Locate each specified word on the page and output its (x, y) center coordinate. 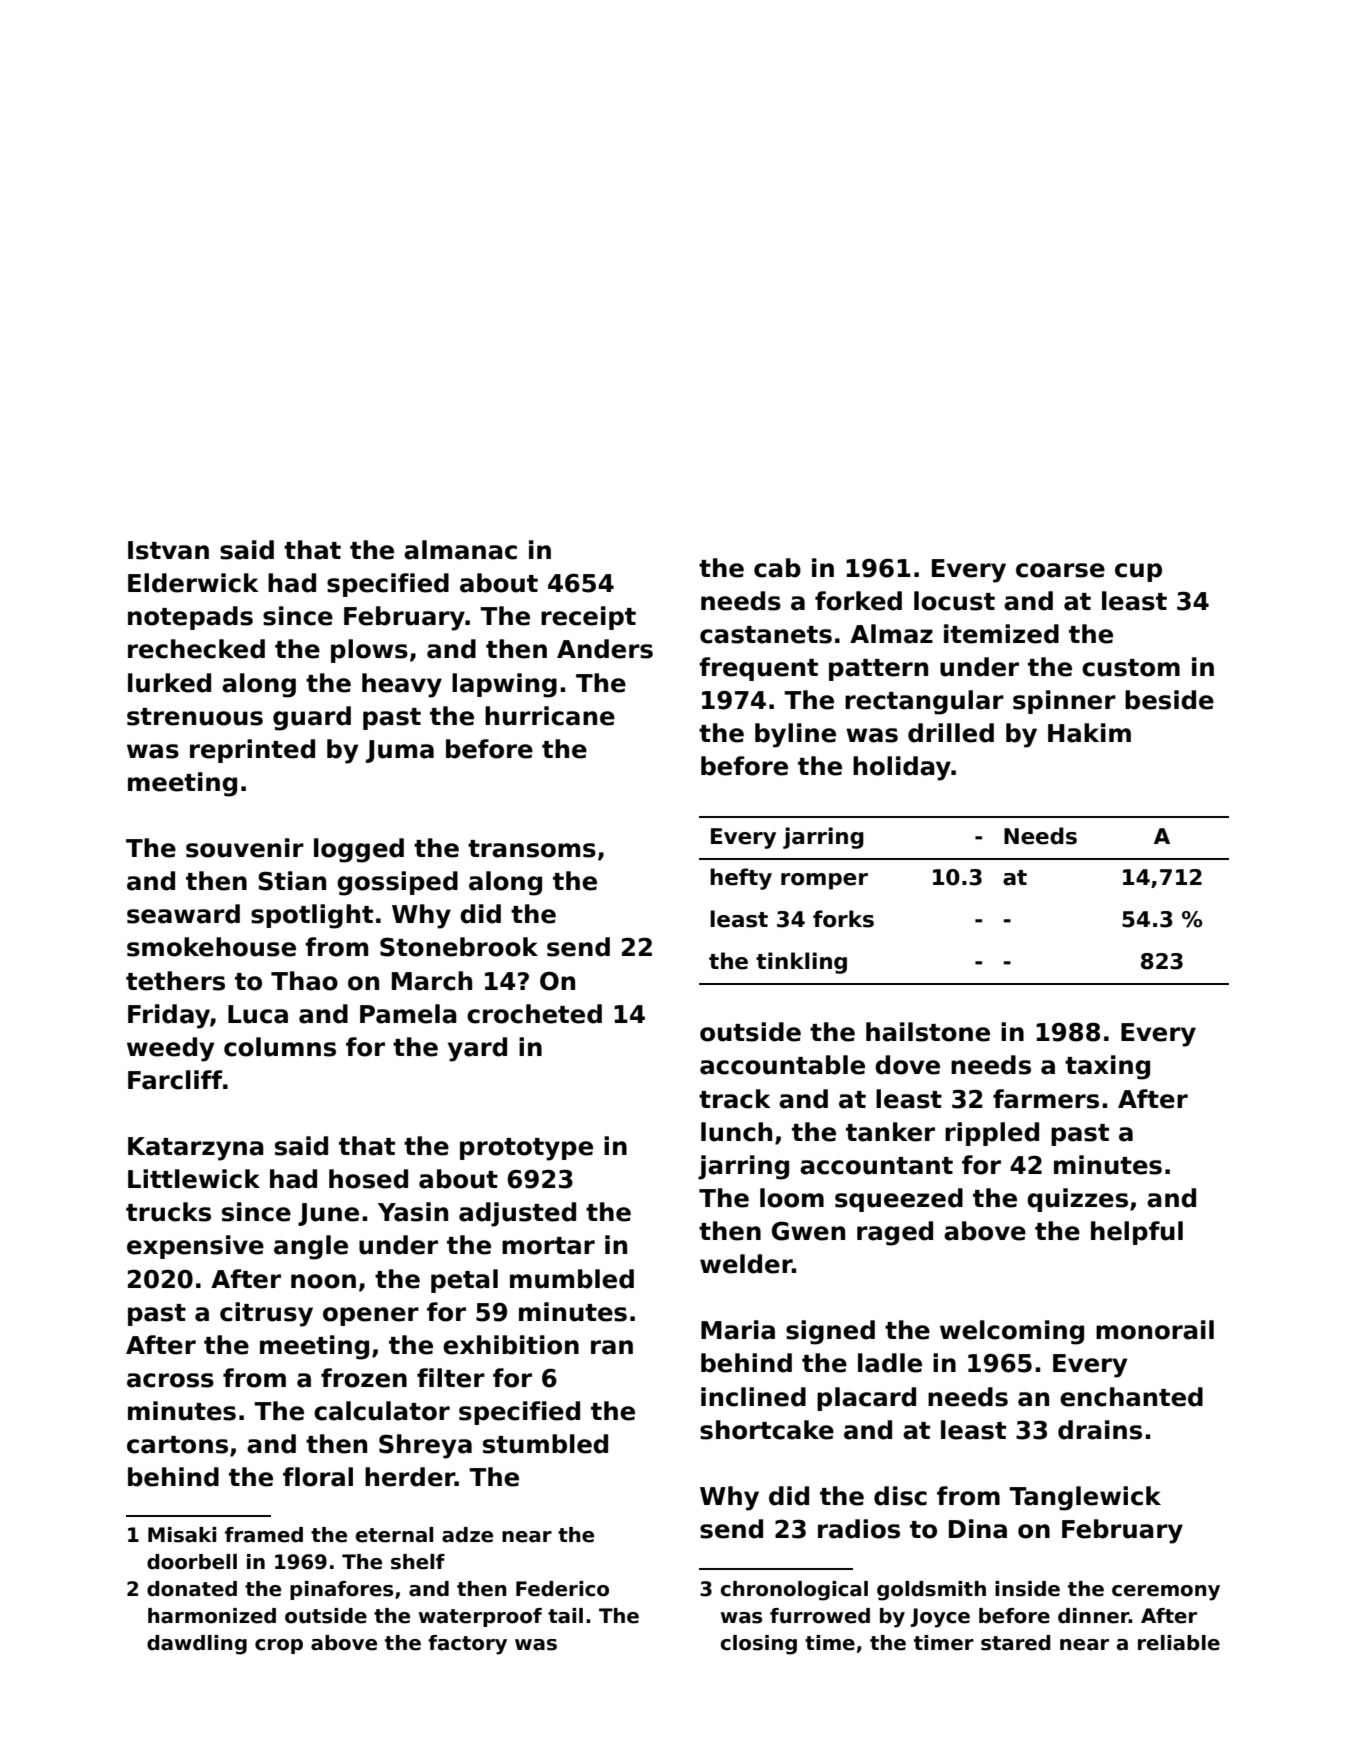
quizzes (1077, 1200)
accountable (782, 1065)
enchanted (1131, 1397)
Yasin (413, 1212)
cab (777, 568)
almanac (460, 550)
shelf (418, 1562)
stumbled (545, 1444)
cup (1138, 572)
